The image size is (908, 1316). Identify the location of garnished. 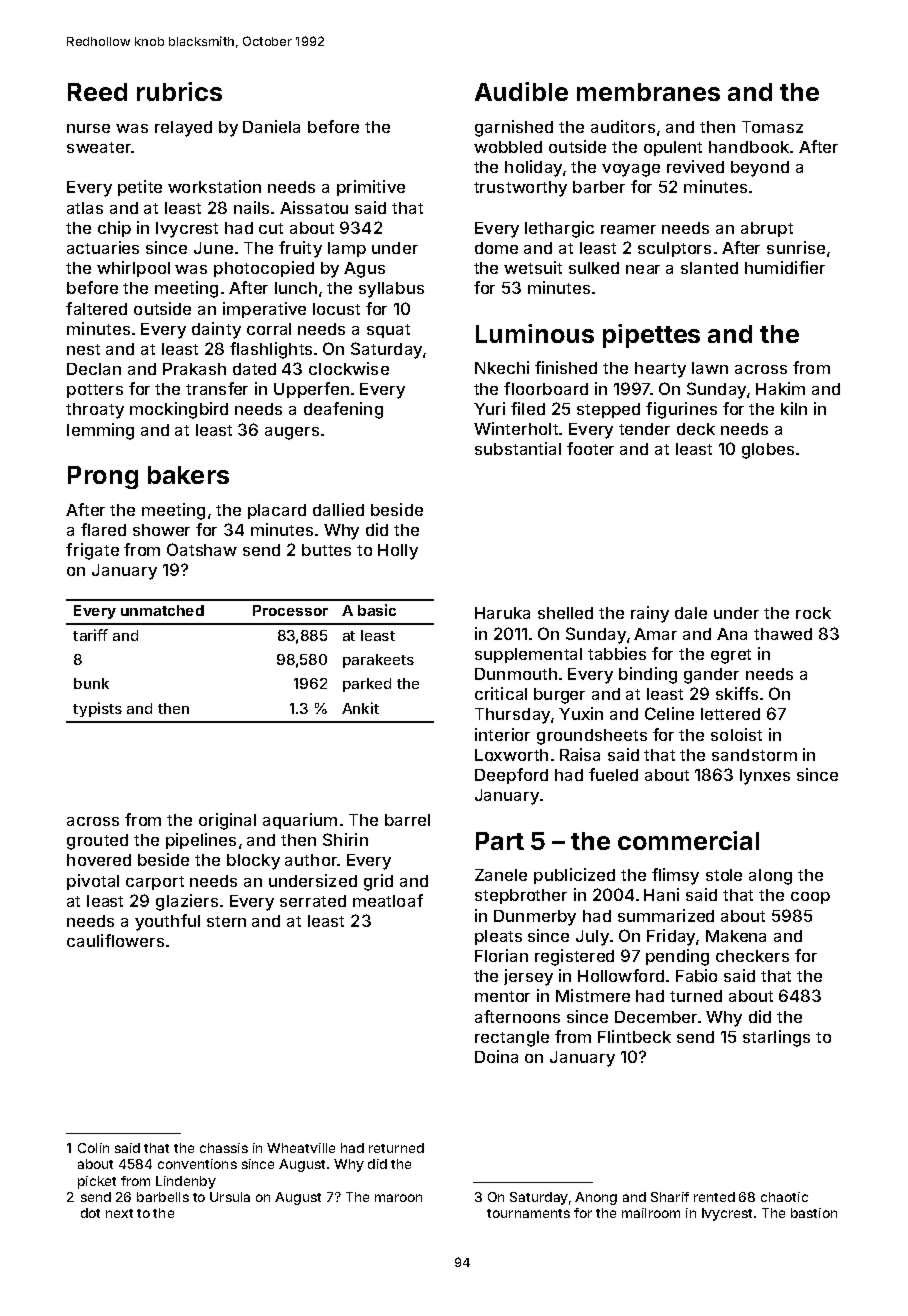
(514, 128).
